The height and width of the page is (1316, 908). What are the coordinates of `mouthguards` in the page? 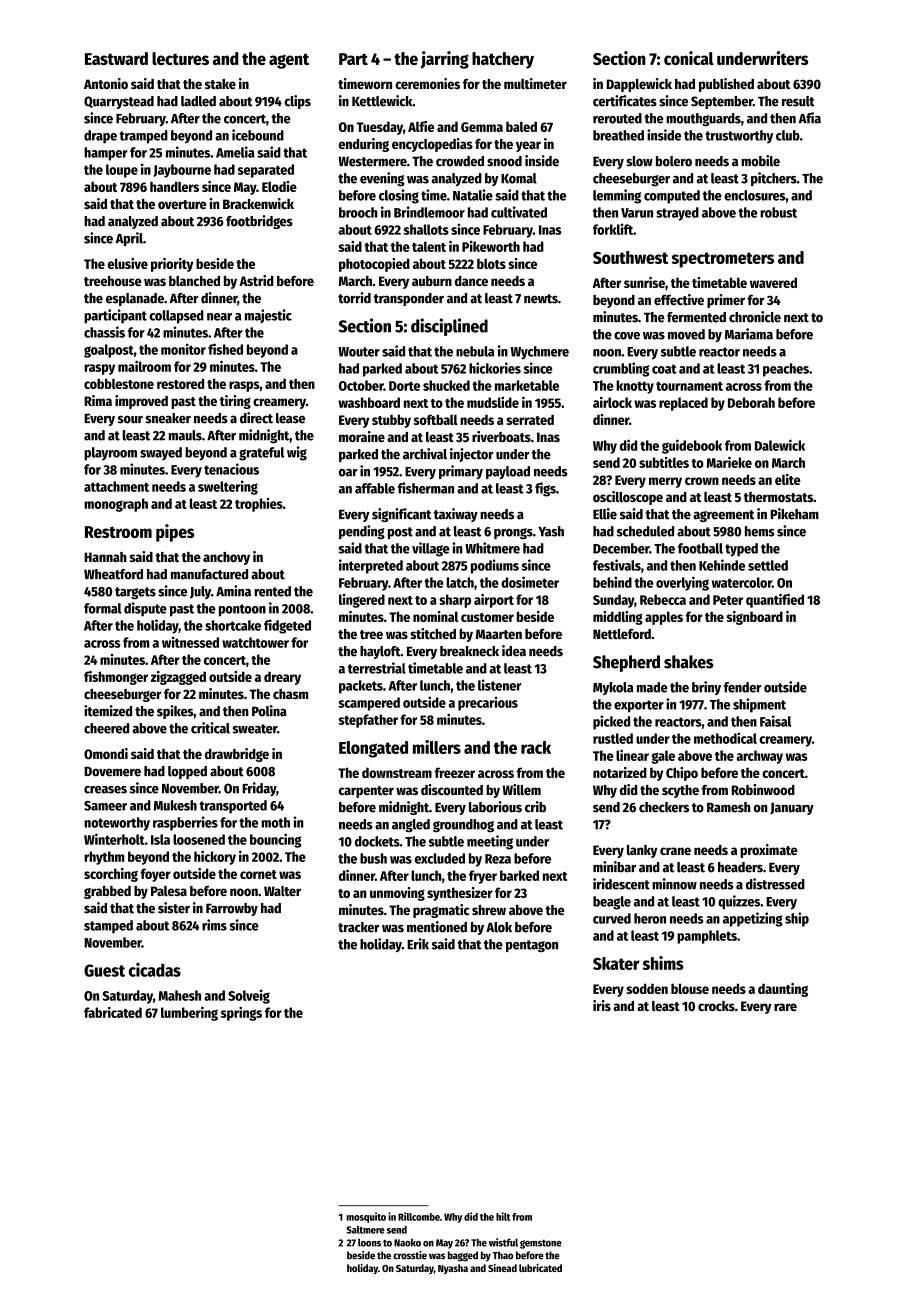 It's located at (703, 120).
